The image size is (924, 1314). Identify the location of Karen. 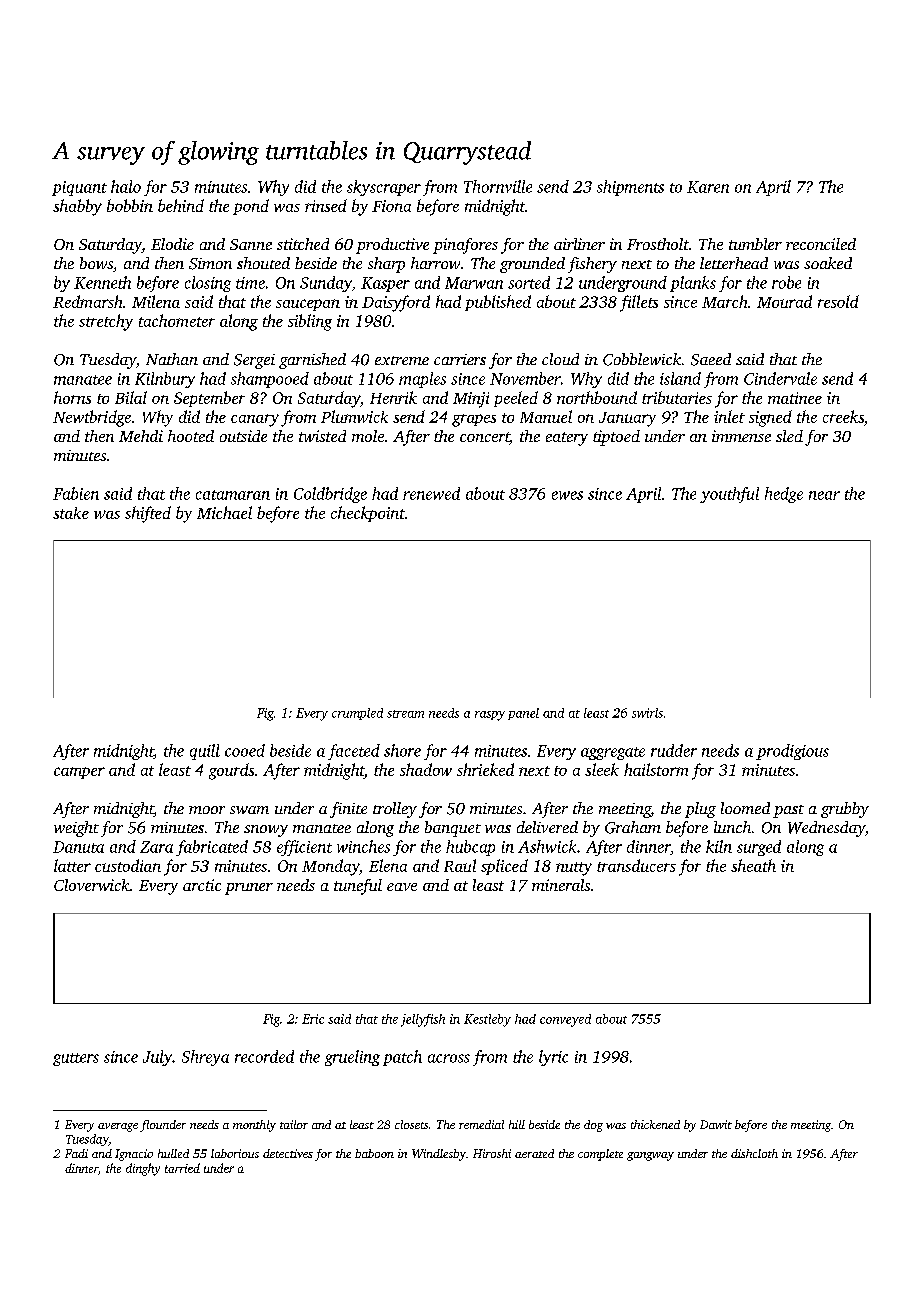
(708, 187).
